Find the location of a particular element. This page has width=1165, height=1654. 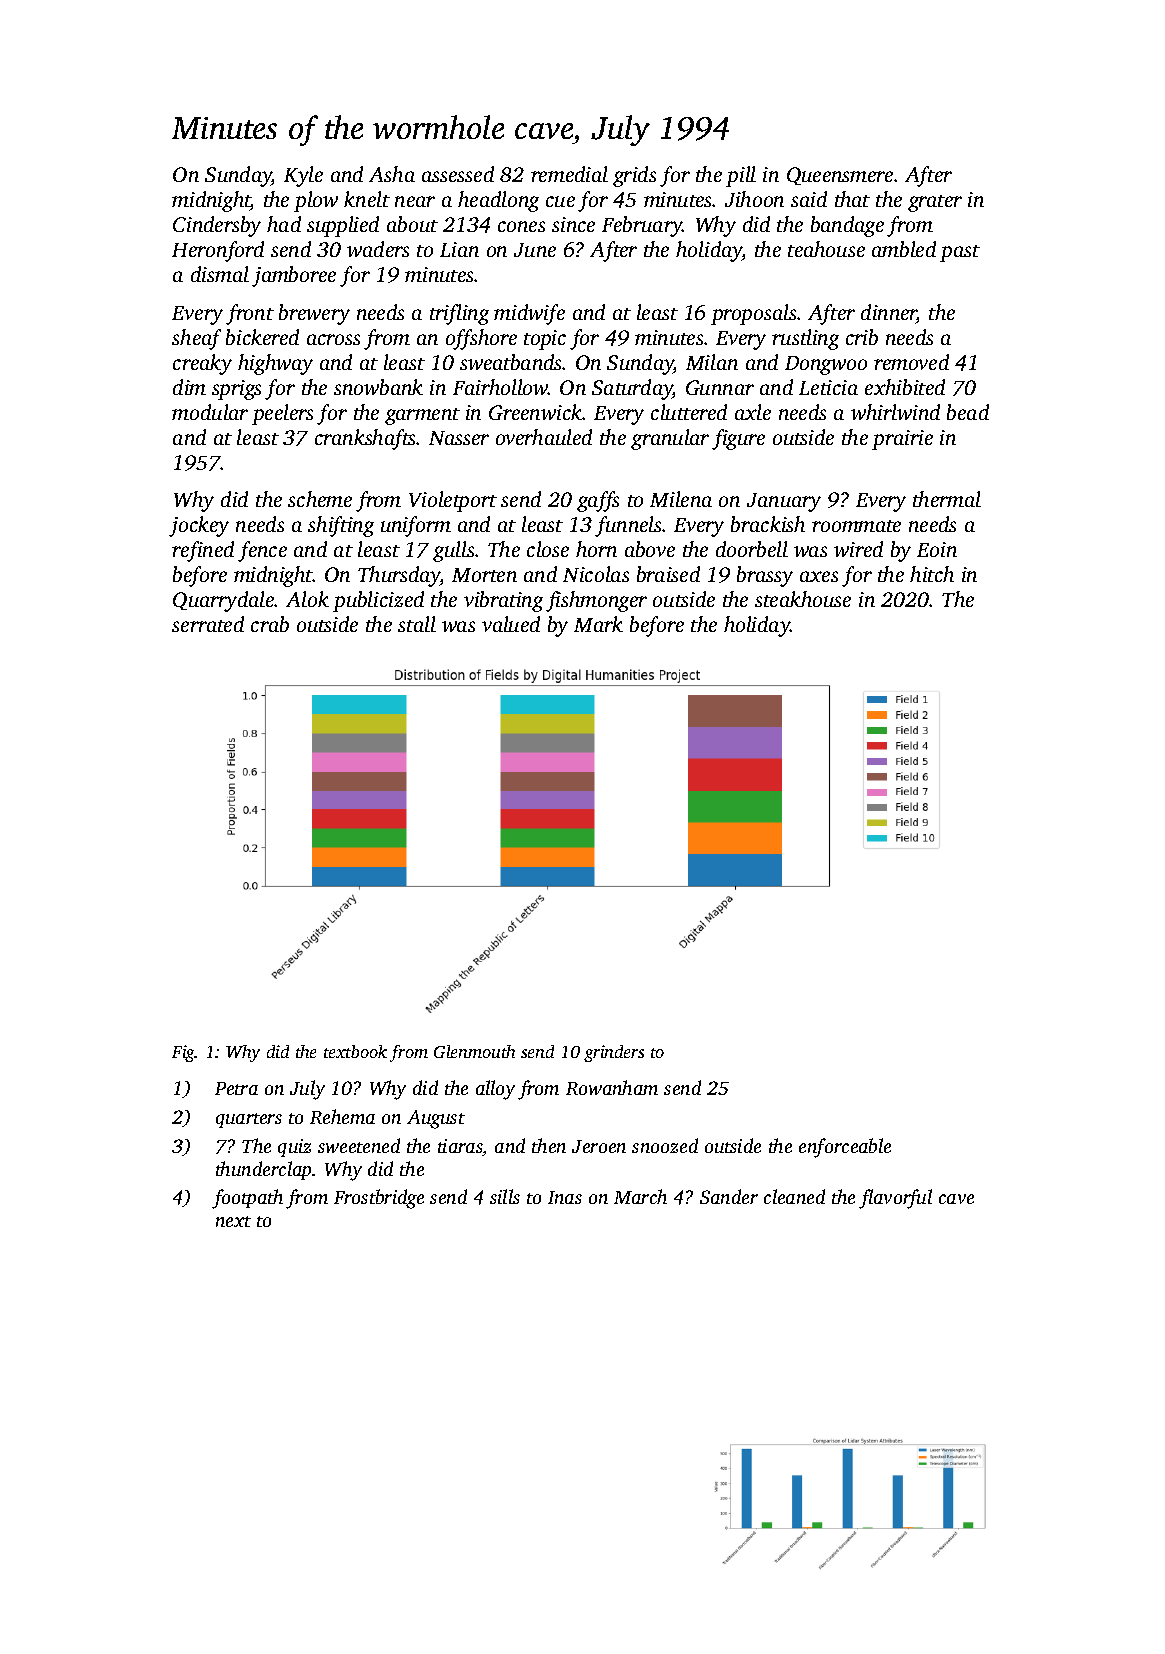

Queensmere is located at coordinates (840, 176).
